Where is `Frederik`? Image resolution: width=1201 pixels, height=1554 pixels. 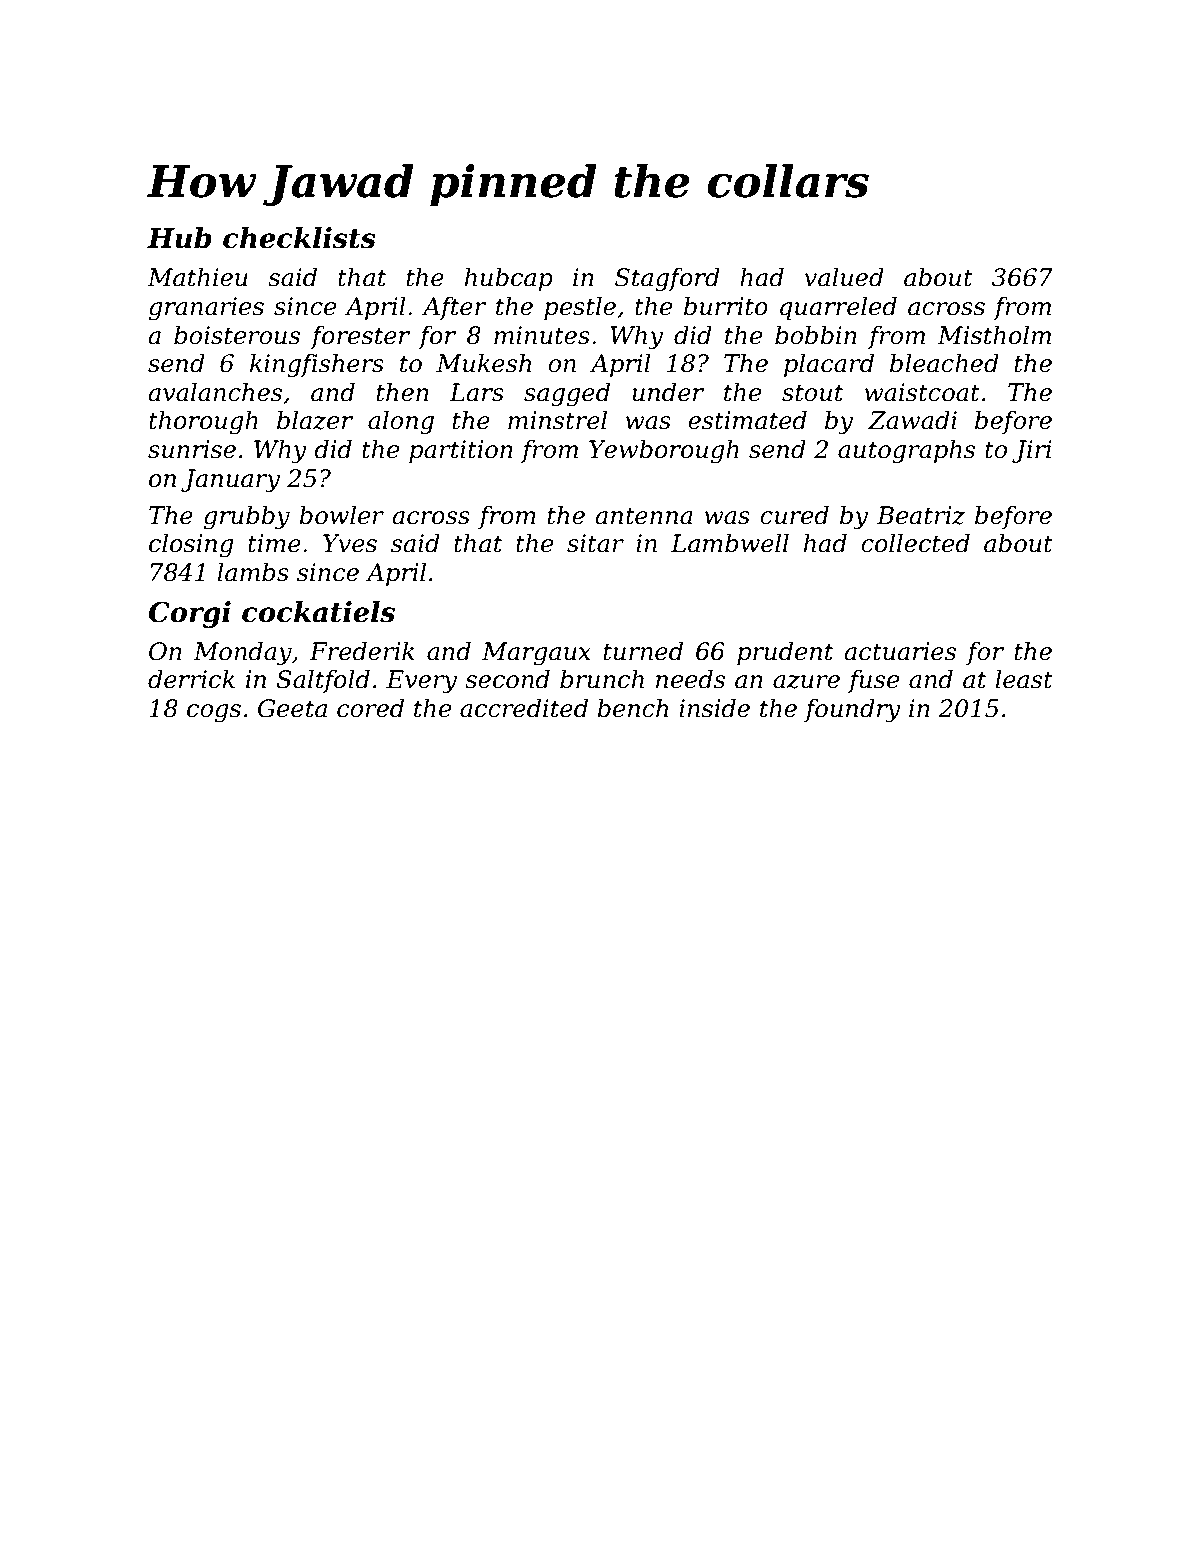
Frederik is located at coordinates (362, 651).
